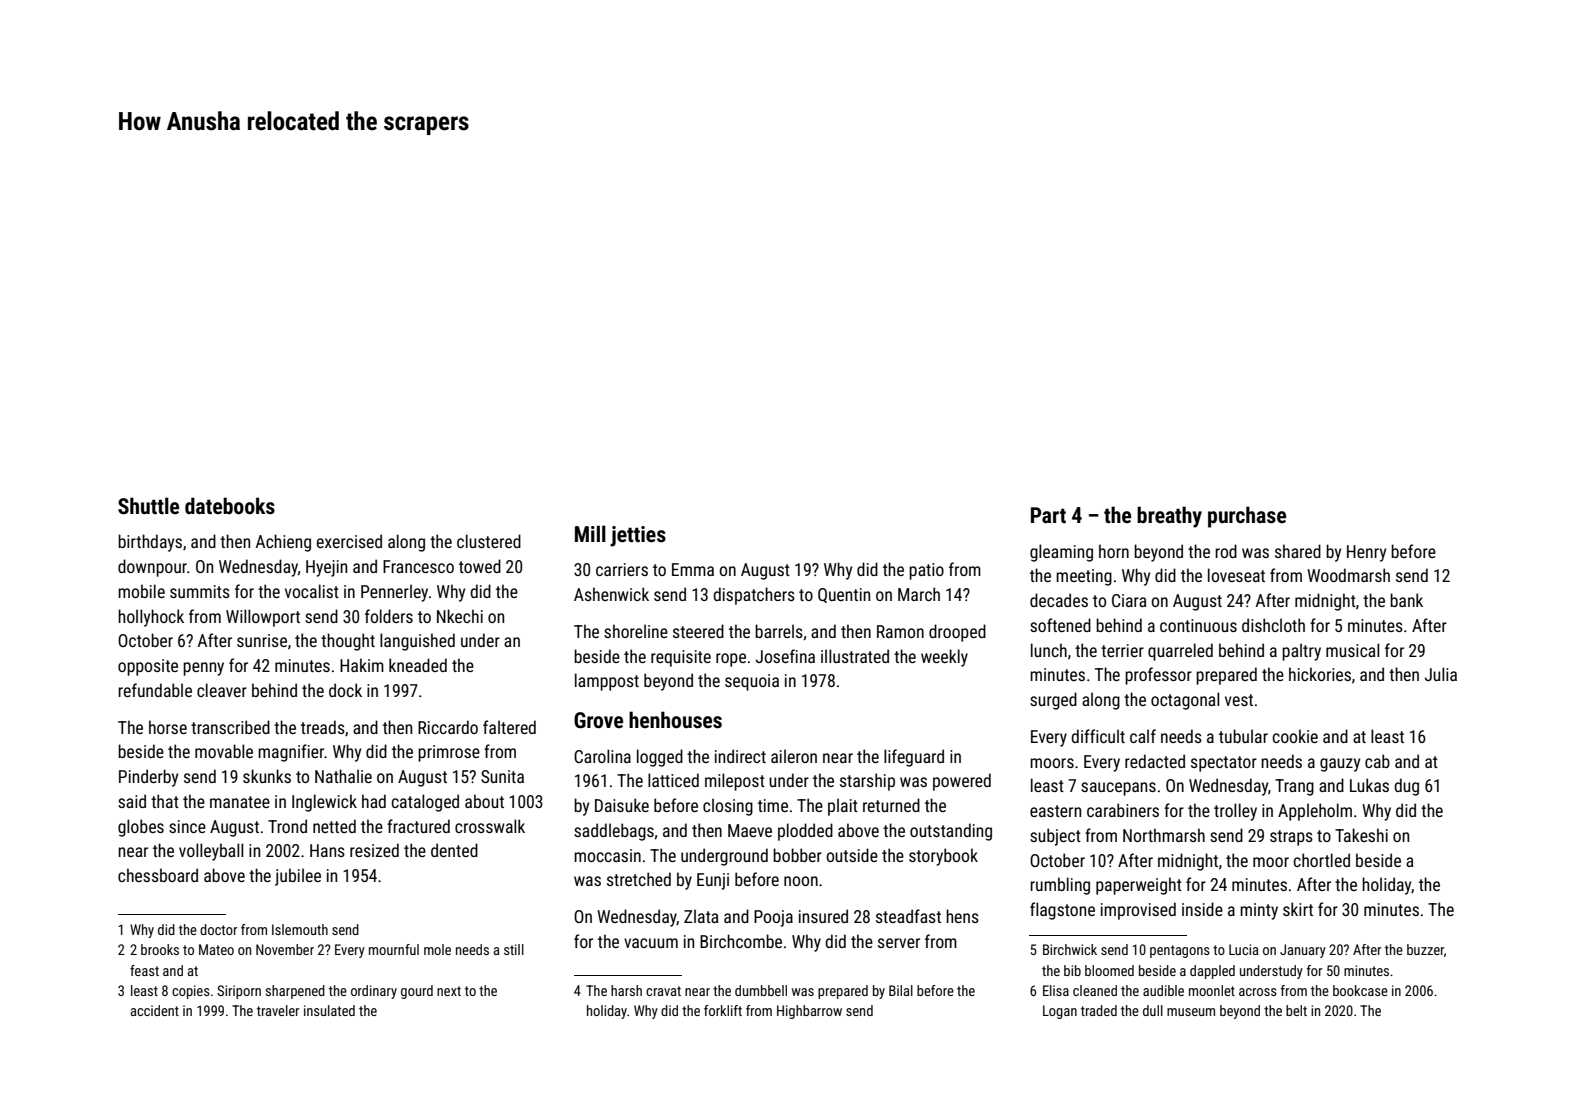  Describe the element at coordinates (1180, 951) in the screenshot. I see `pentagons` at that location.
